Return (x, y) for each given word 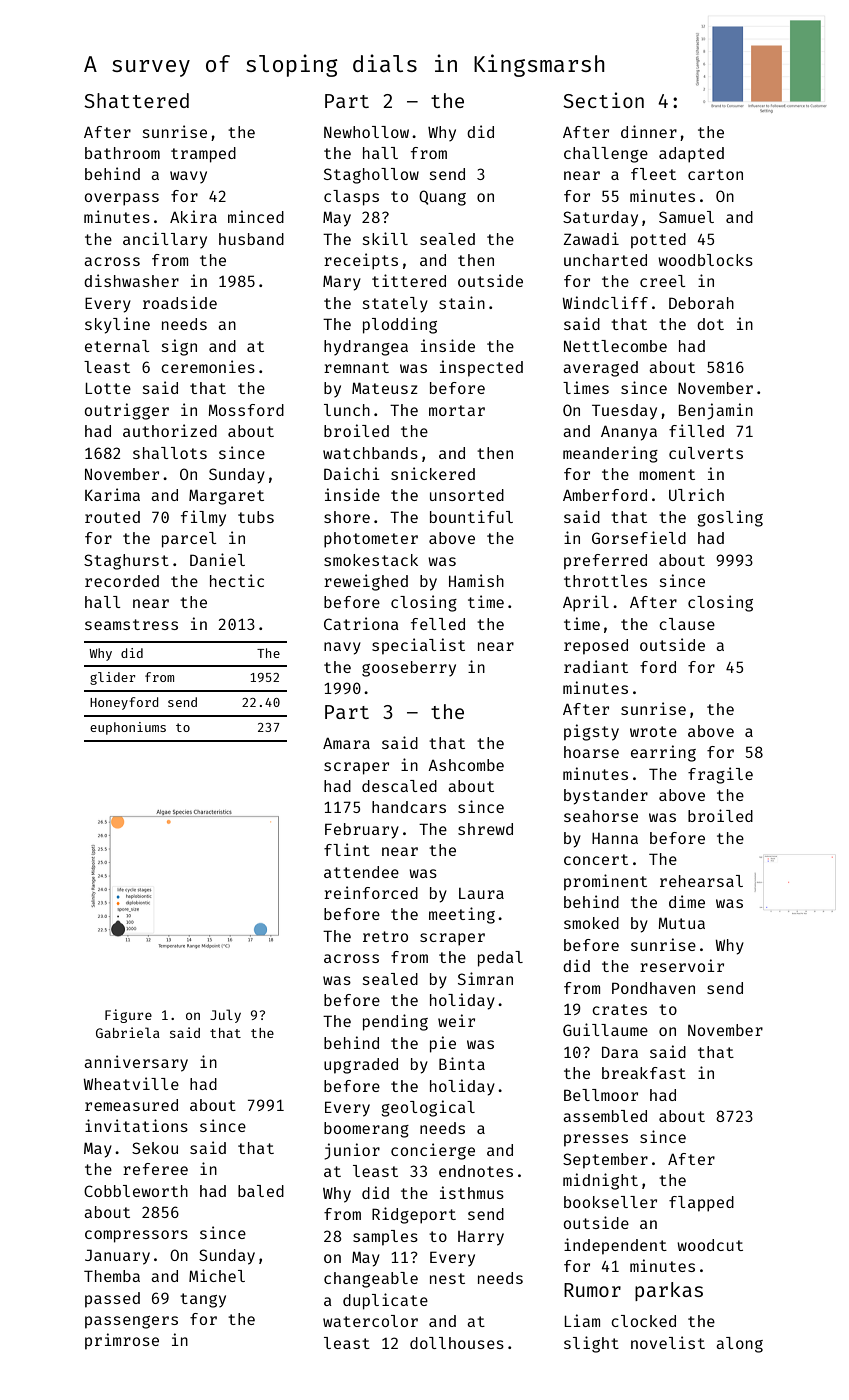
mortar (457, 410)
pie (443, 1044)
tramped (203, 155)
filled (696, 430)
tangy (203, 1300)
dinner (649, 131)
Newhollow (366, 132)
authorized (170, 430)
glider (112, 678)
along (739, 1345)
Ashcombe (466, 765)
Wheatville (131, 1083)
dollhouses (457, 1343)
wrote (653, 731)
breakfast (644, 1073)
